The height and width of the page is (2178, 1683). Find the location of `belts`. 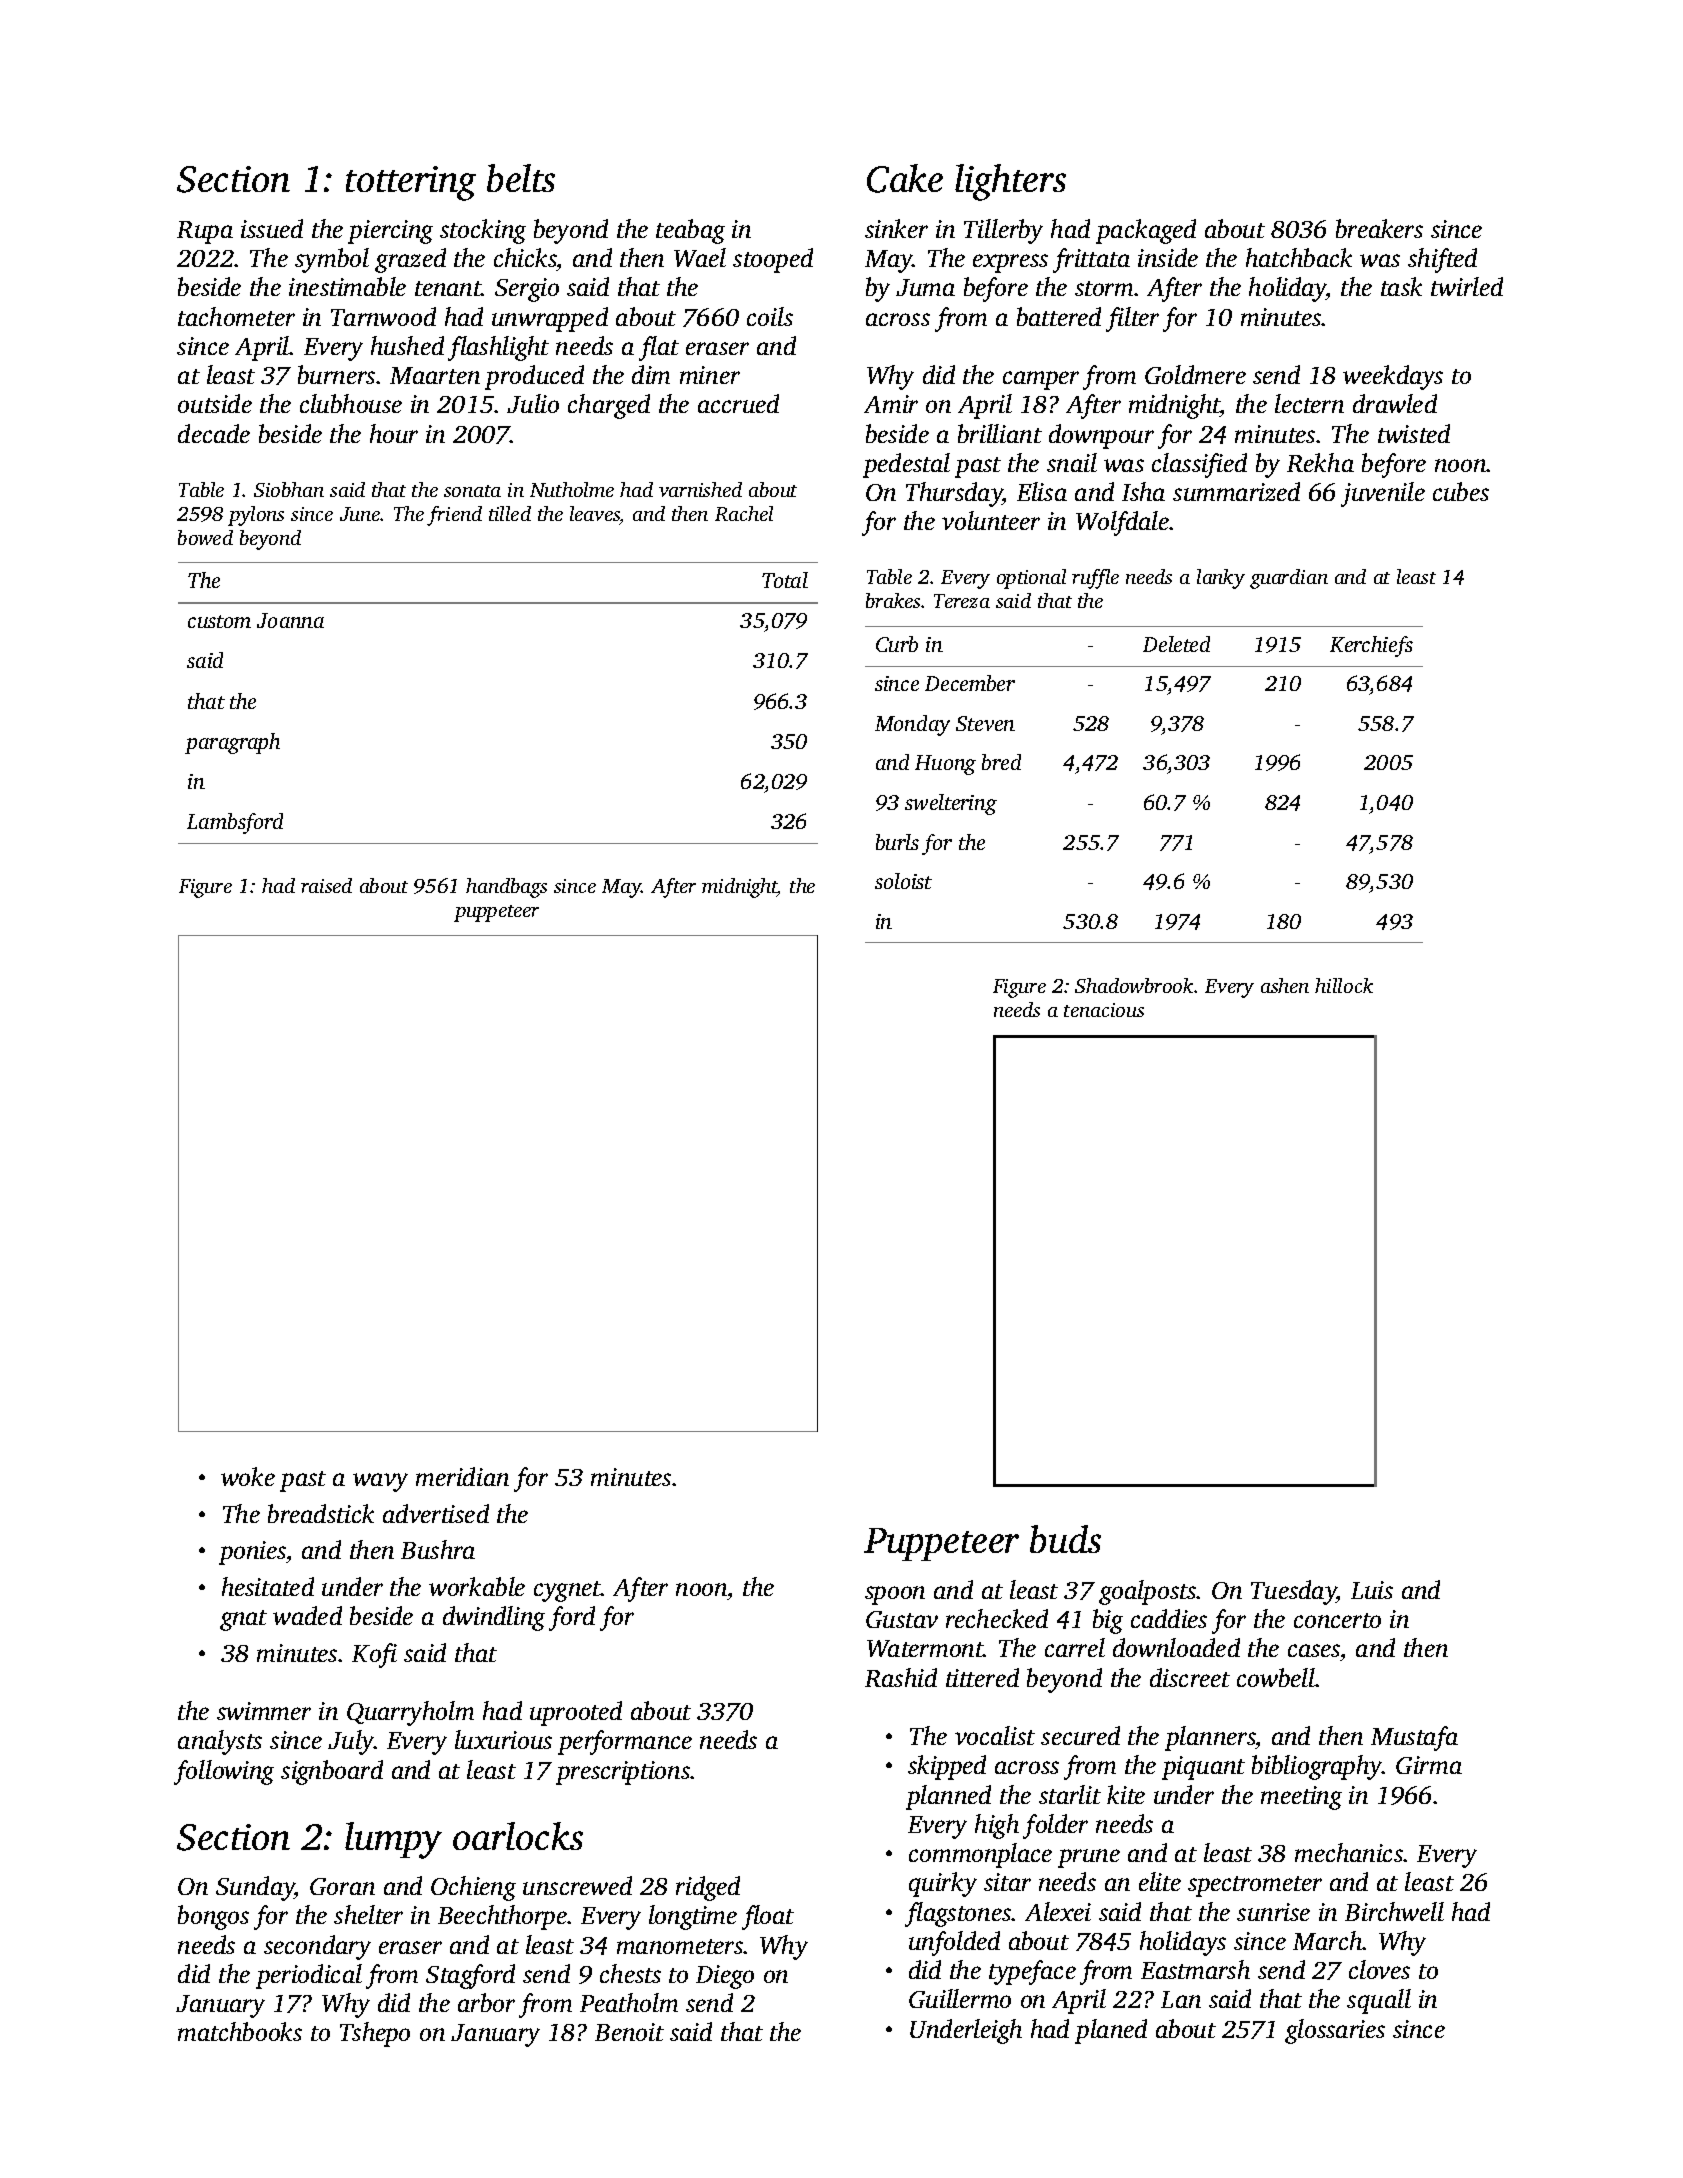

belts is located at coordinates (521, 178).
